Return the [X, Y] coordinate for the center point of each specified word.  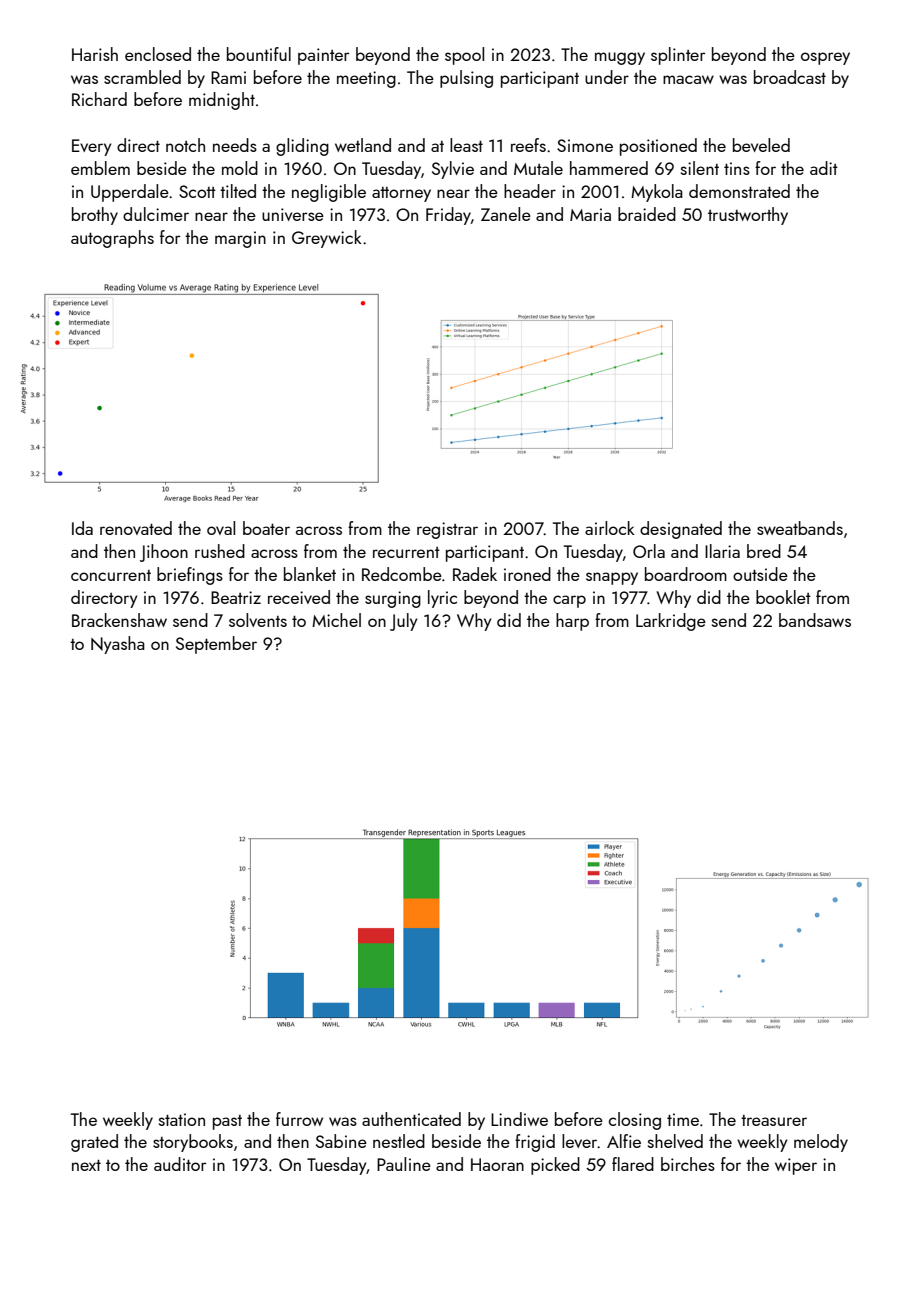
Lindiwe [519, 1119]
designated [681, 530]
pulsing [466, 79]
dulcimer [156, 214]
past [227, 1122]
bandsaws [815, 620]
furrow [299, 1119]
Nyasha [118, 645]
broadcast [790, 77]
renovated [136, 528]
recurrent [406, 552]
